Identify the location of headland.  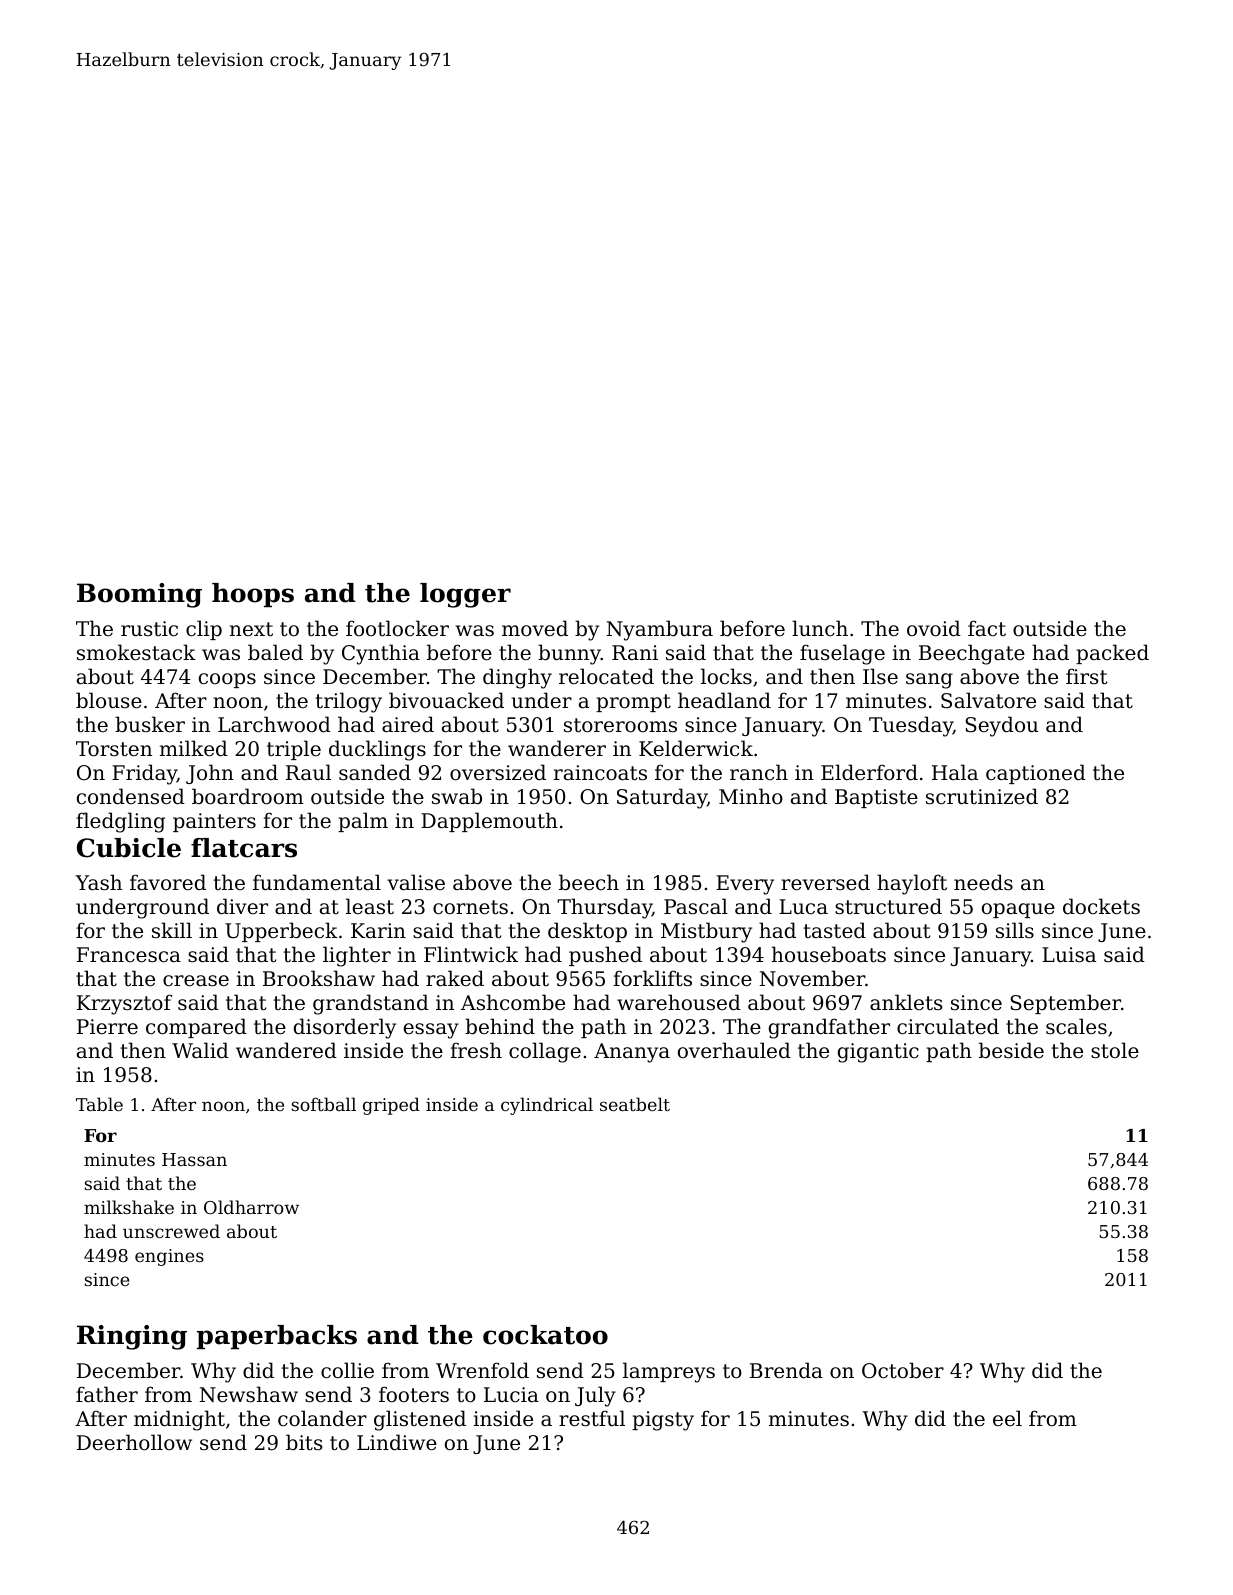
(724, 700).
